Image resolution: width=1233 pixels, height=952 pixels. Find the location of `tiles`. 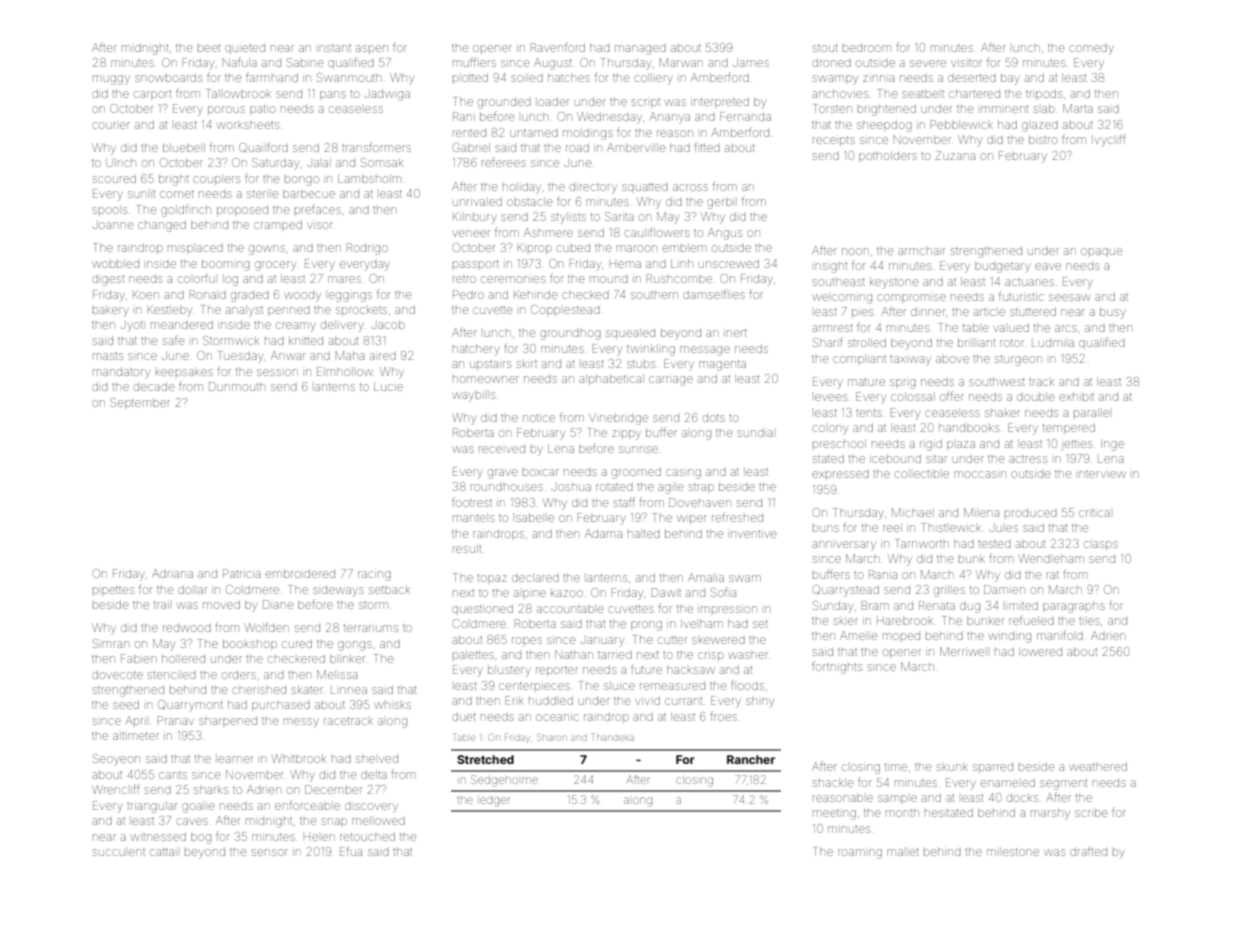

tiles is located at coordinates (1089, 621).
